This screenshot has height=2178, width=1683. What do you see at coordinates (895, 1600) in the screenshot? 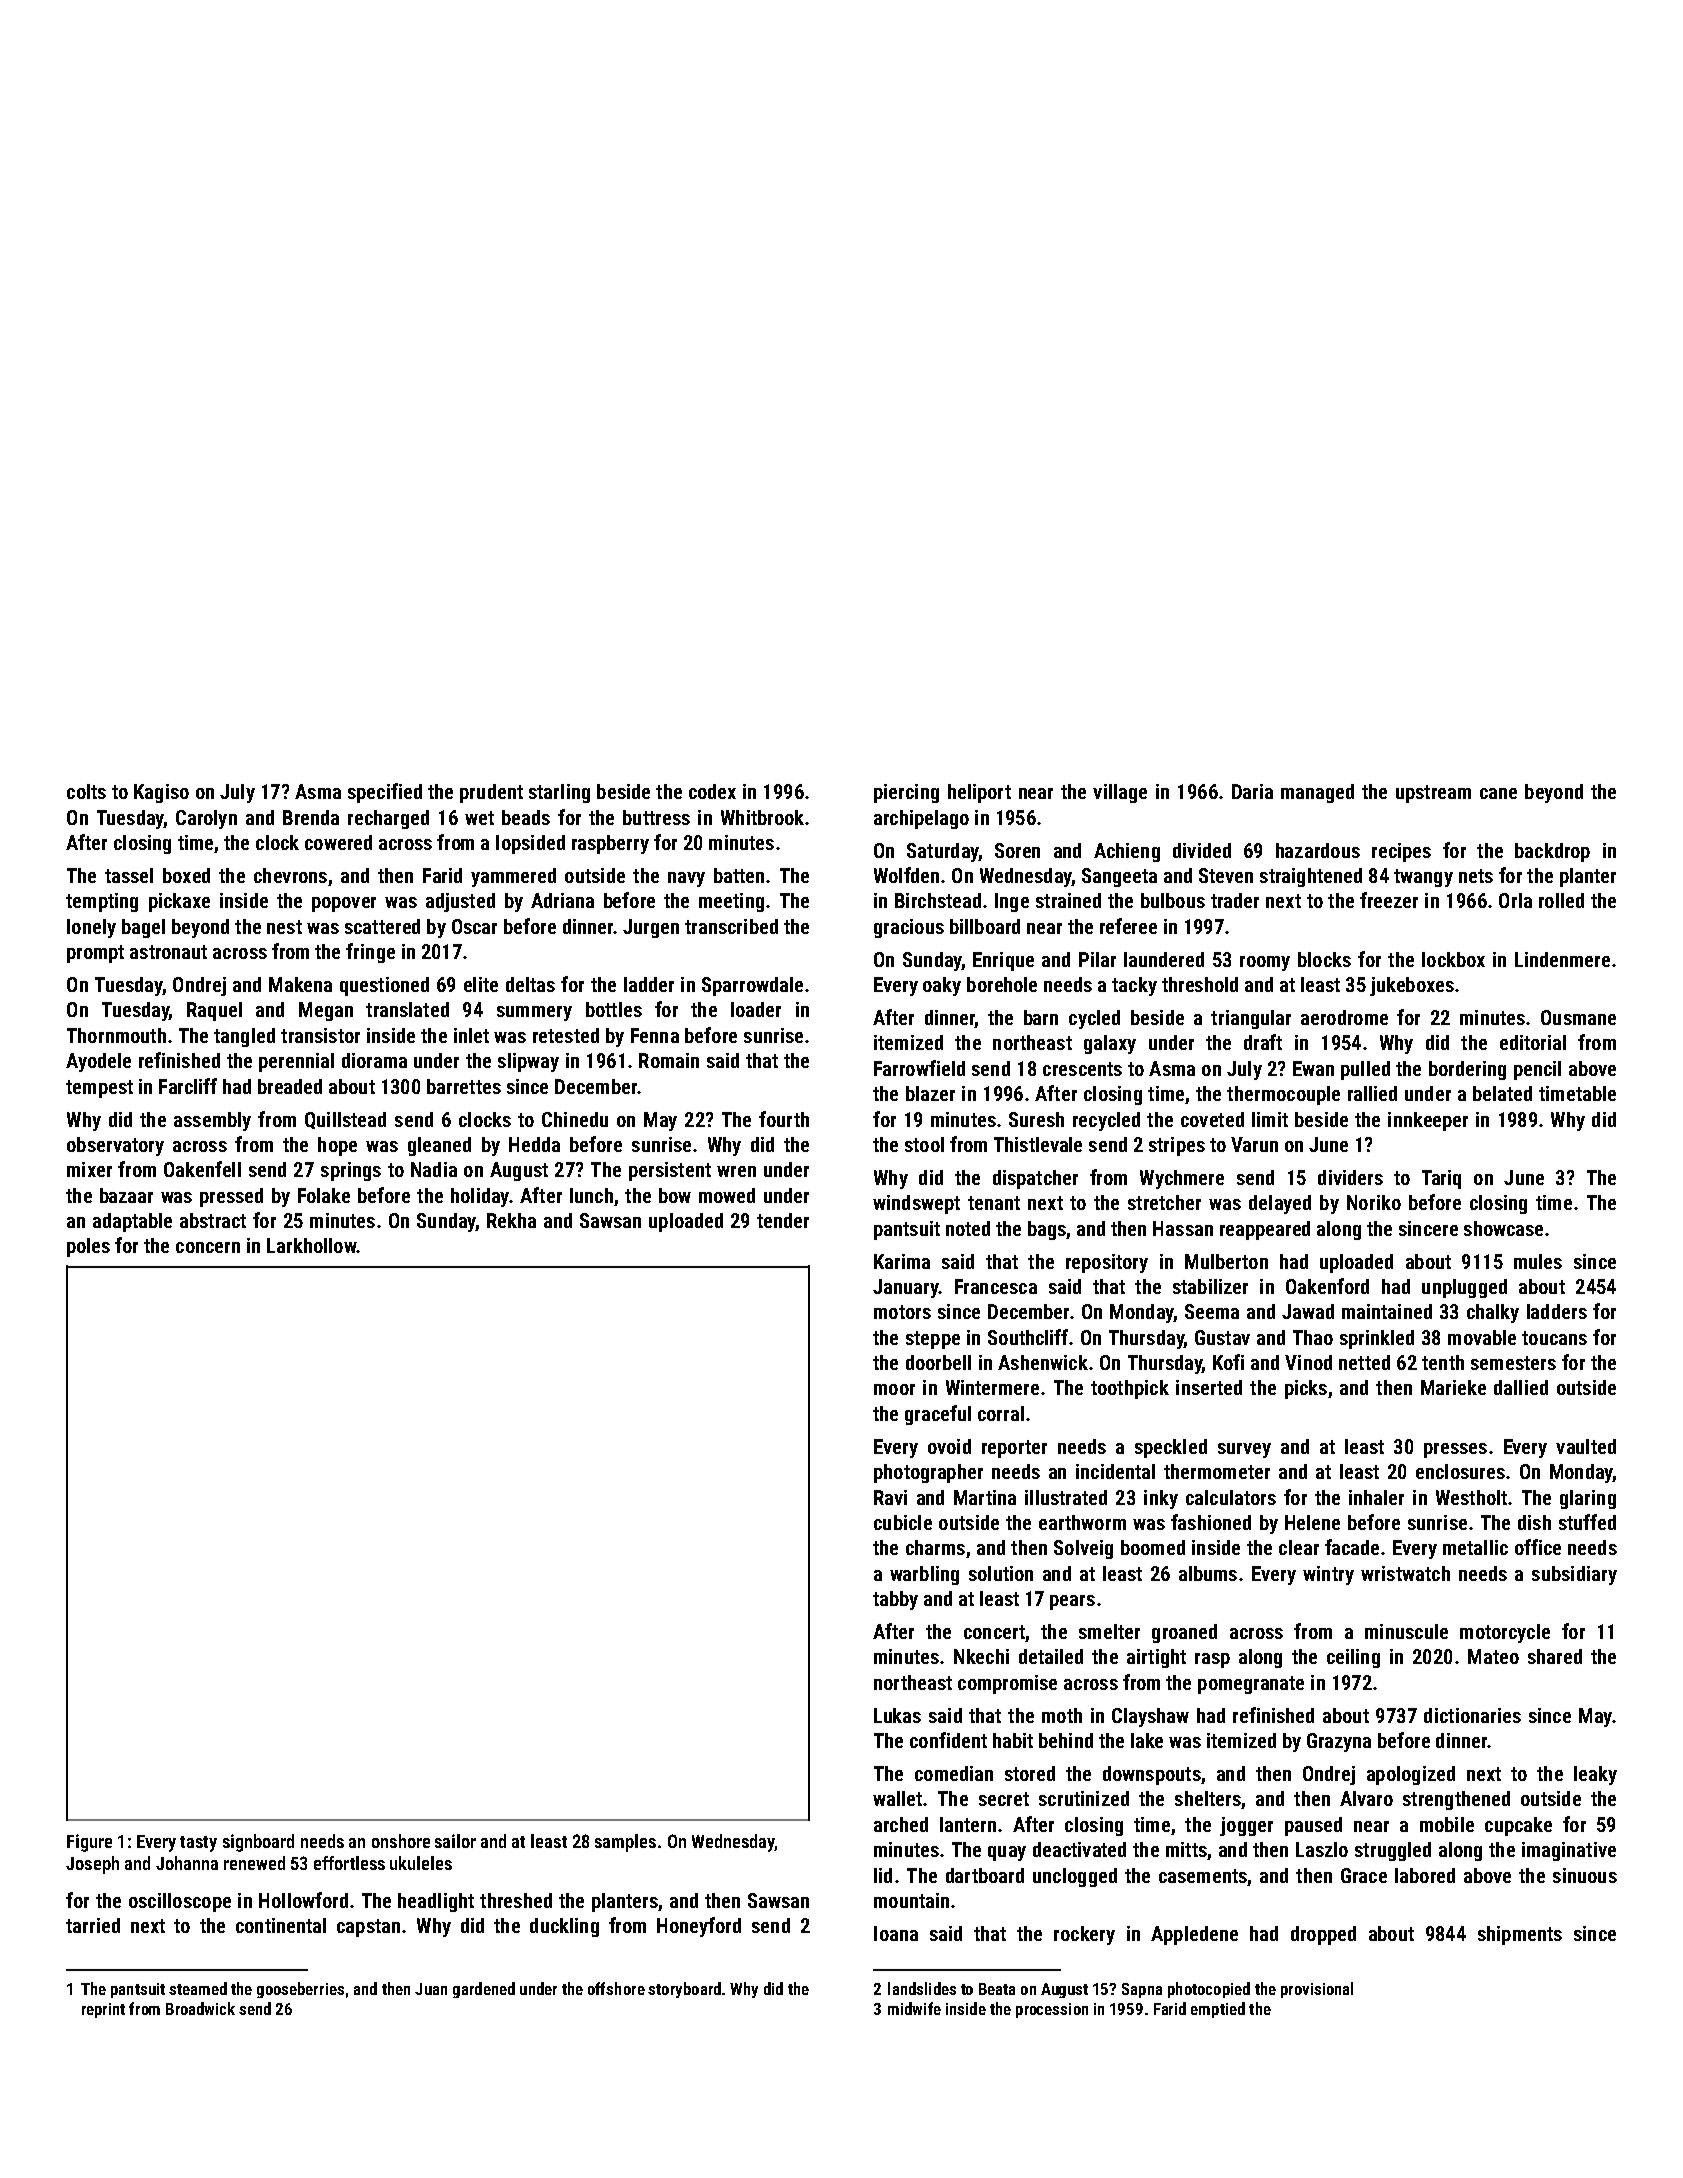
I see `tabby` at bounding box center [895, 1600].
